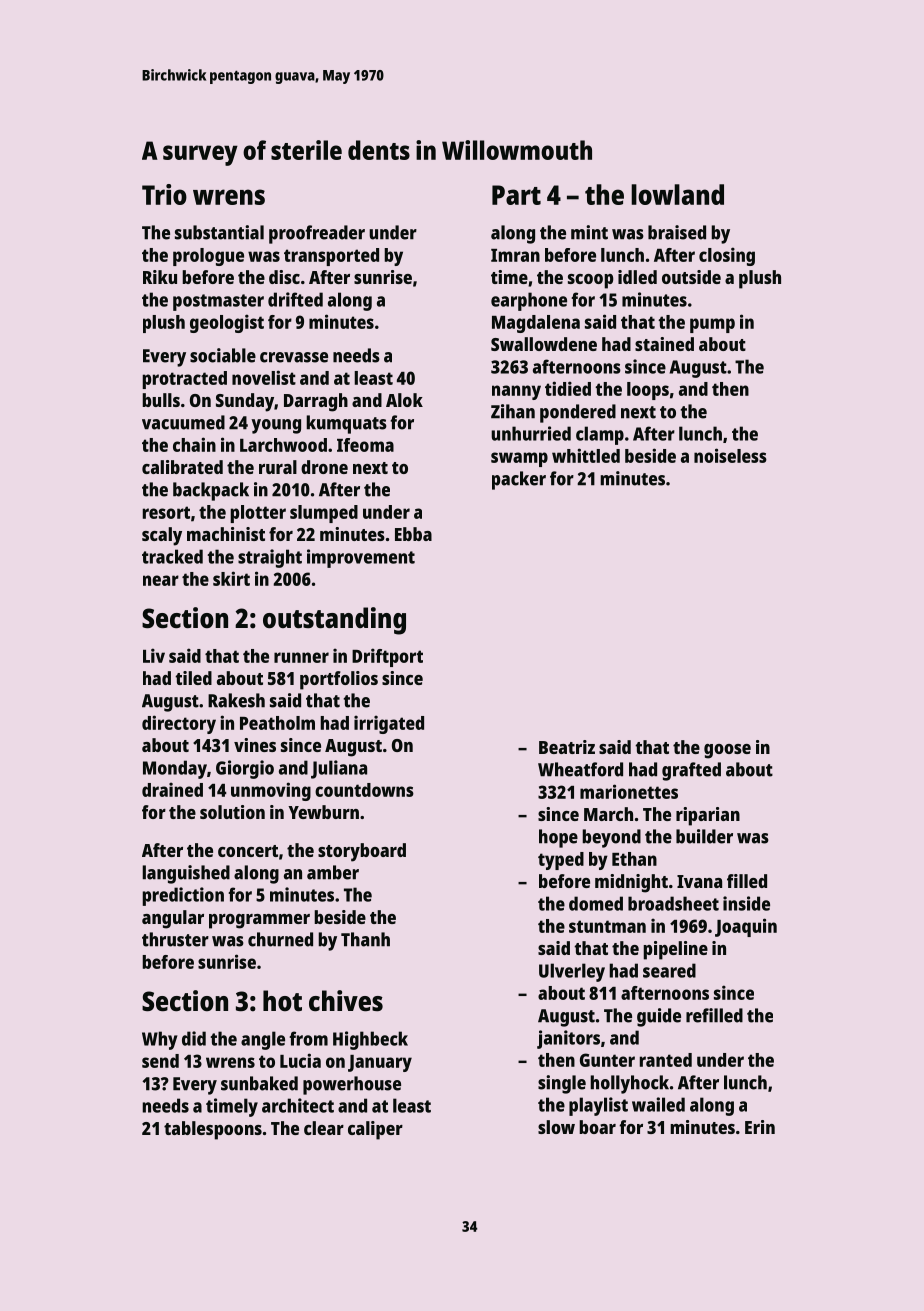  What do you see at coordinates (278, 467) in the screenshot?
I see `rural` at bounding box center [278, 467].
